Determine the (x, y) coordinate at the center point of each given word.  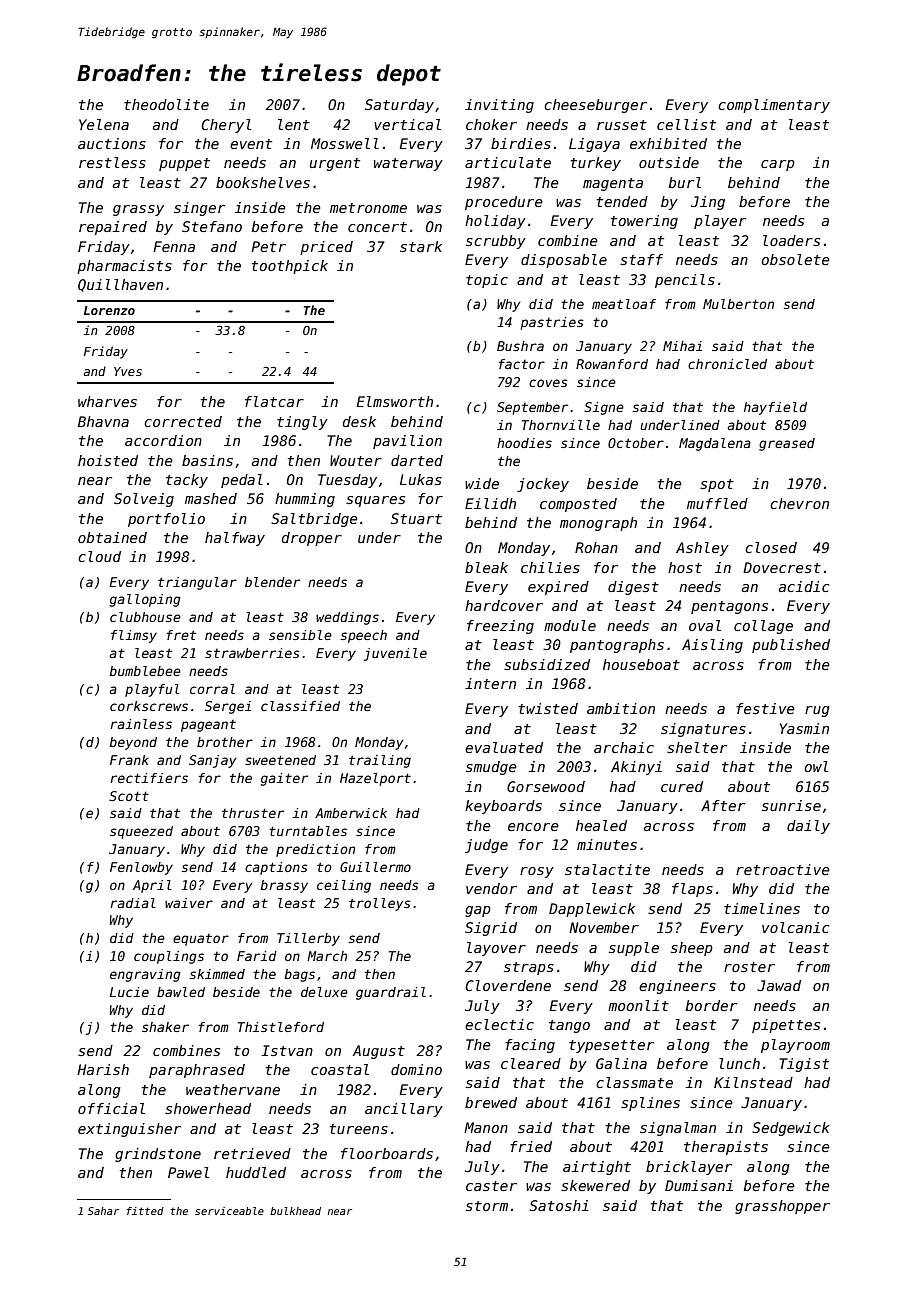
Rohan (596, 547)
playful (152, 690)
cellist (686, 124)
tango (569, 1026)
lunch (739, 1063)
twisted (548, 708)
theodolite (166, 104)
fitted (145, 1211)
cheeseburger (595, 106)
